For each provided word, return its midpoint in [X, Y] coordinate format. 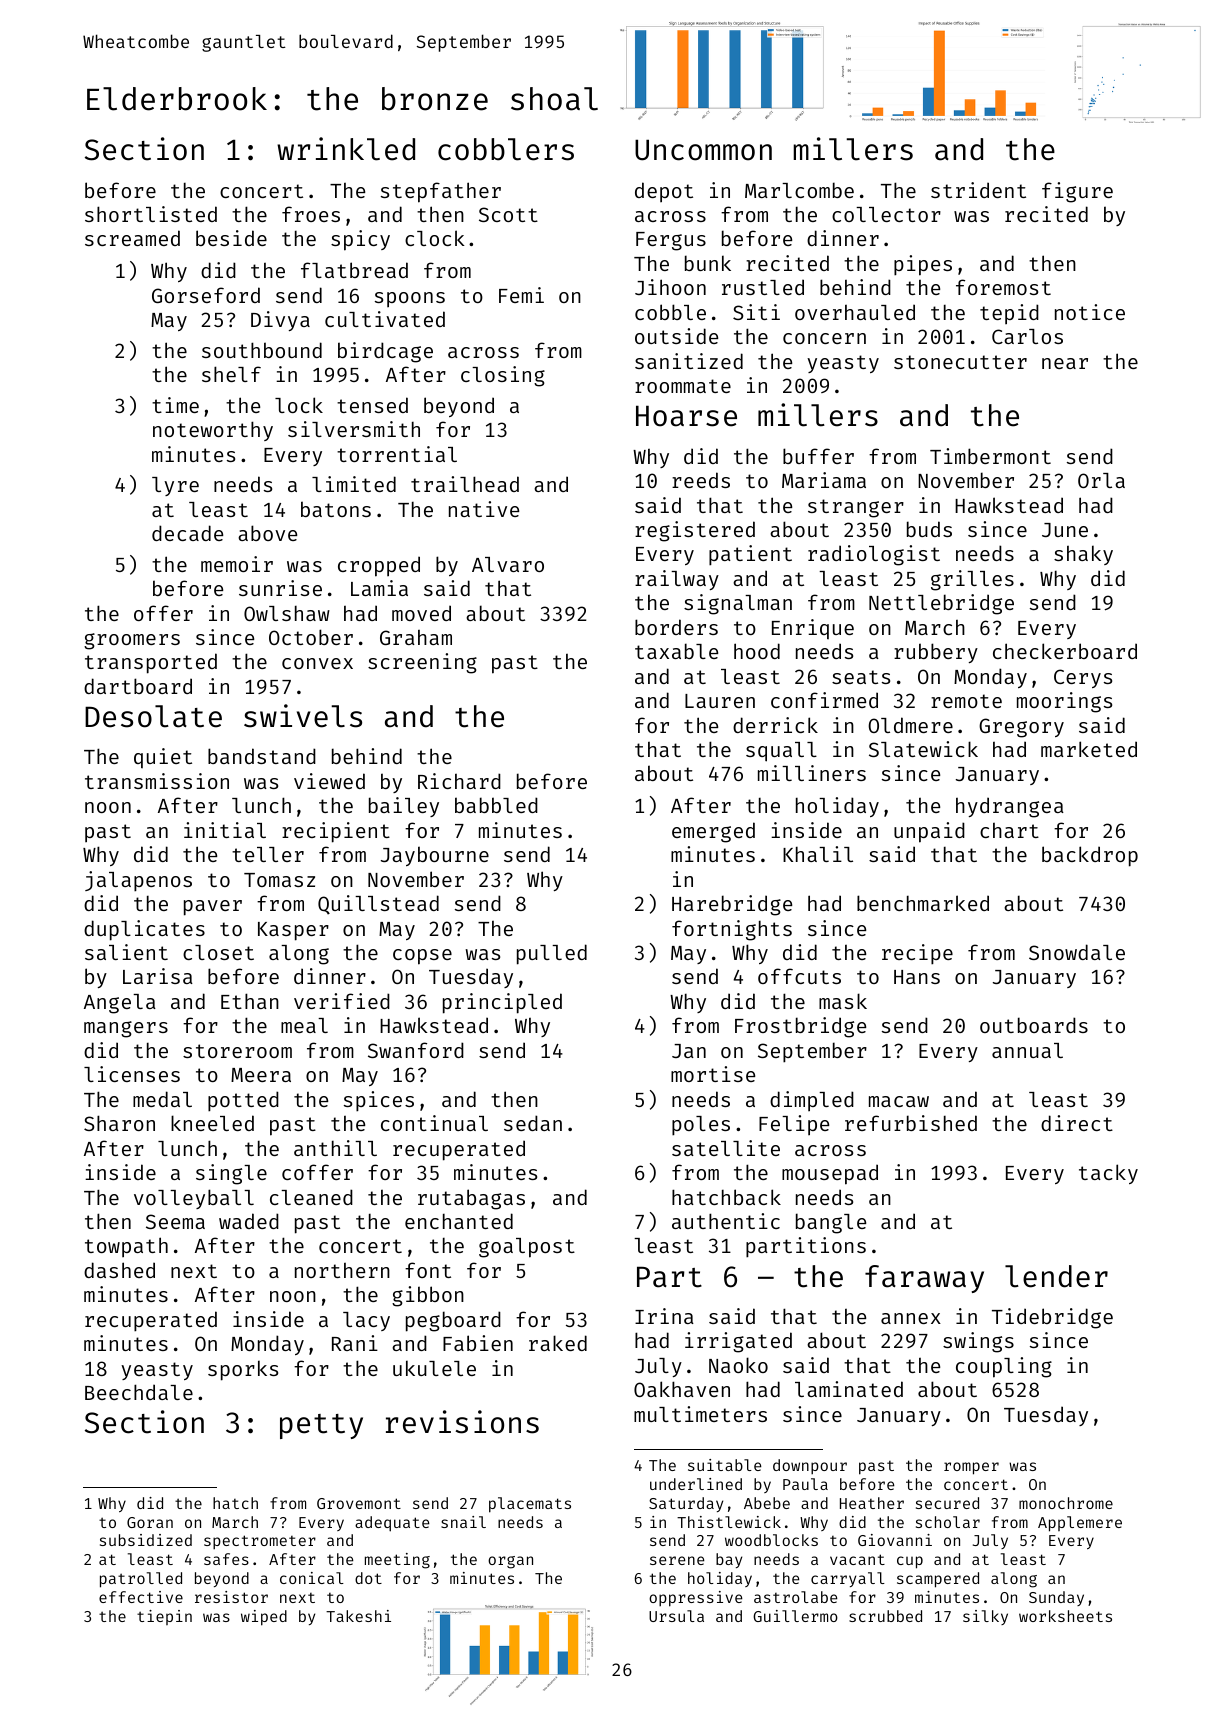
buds [929, 529]
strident [978, 190]
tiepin [164, 1617]
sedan [533, 1123]
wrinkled [346, 149]
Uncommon [703, 150]
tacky [1108, 1174]
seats [861, 677]
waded [249, 1221]
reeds [701, 480]
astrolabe [796, 1597]
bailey [404, 807]
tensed [372, 405]
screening [422, 663]
